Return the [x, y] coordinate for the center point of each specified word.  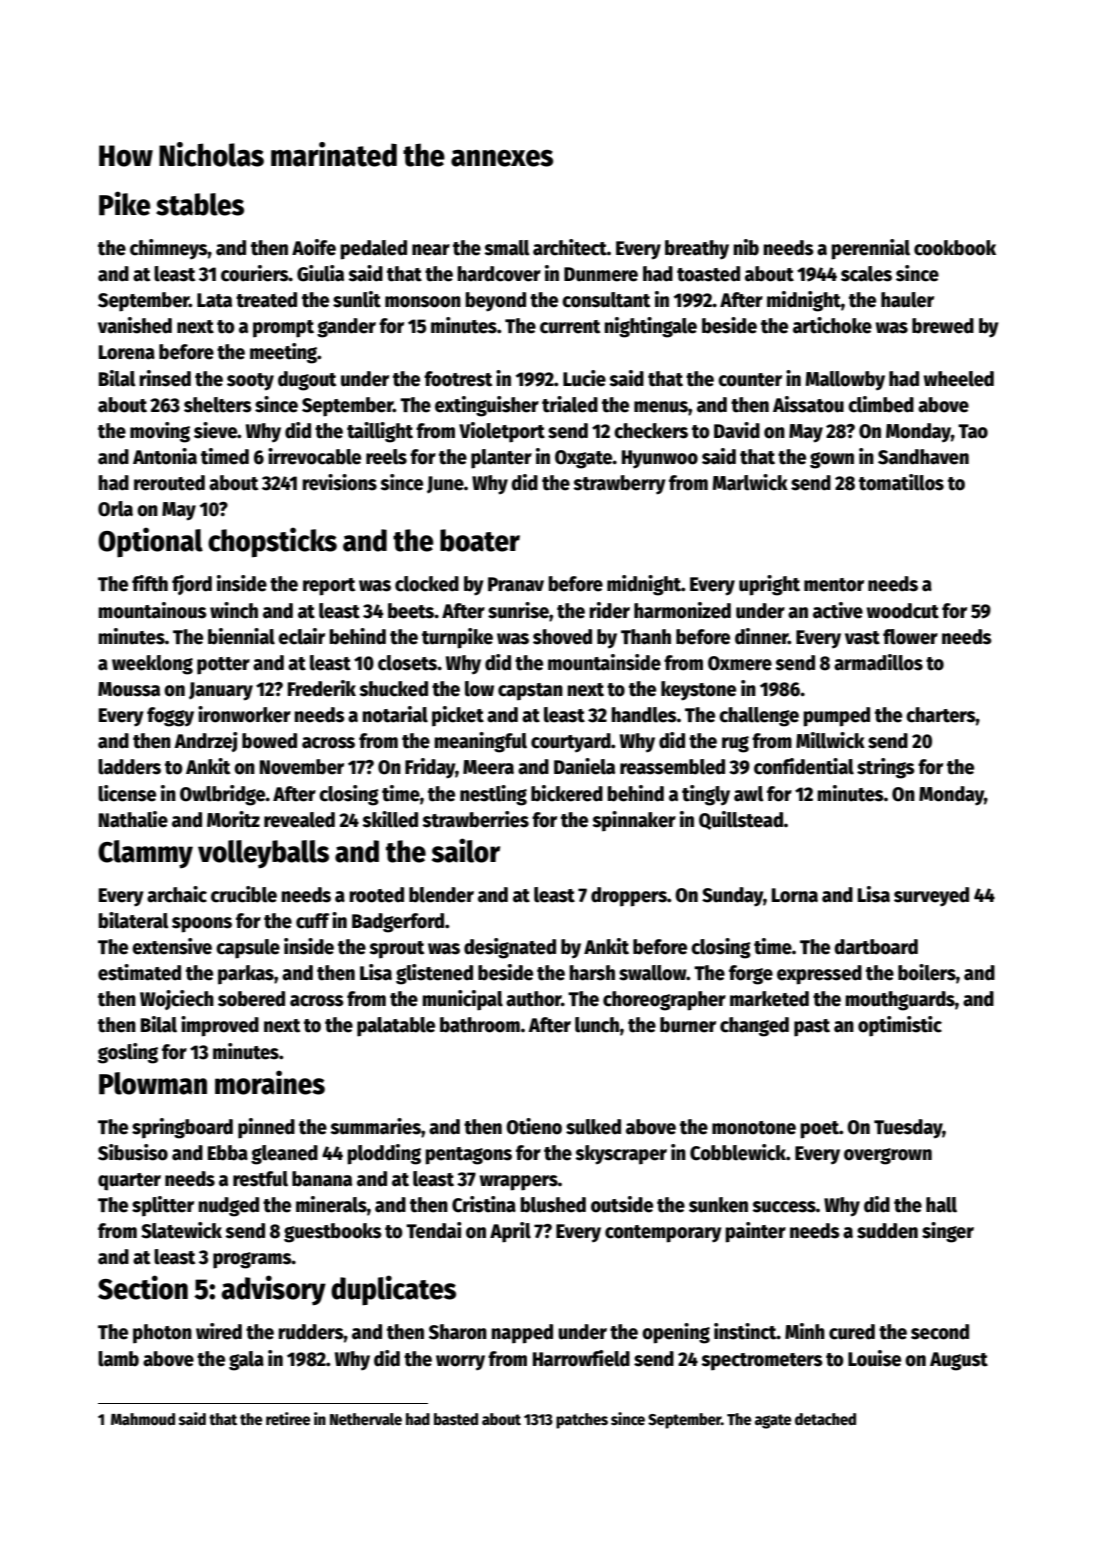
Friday [430, 768]
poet [819, 1130]
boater [480, 540]
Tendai [433, 1230]
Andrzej [205, 742]
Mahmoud [143, 1419]
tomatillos [901, 482]
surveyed [931, 897]
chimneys [169, 249]
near [431, 250]
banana [322, 1179]
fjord [192, 585]
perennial [870, 249]
